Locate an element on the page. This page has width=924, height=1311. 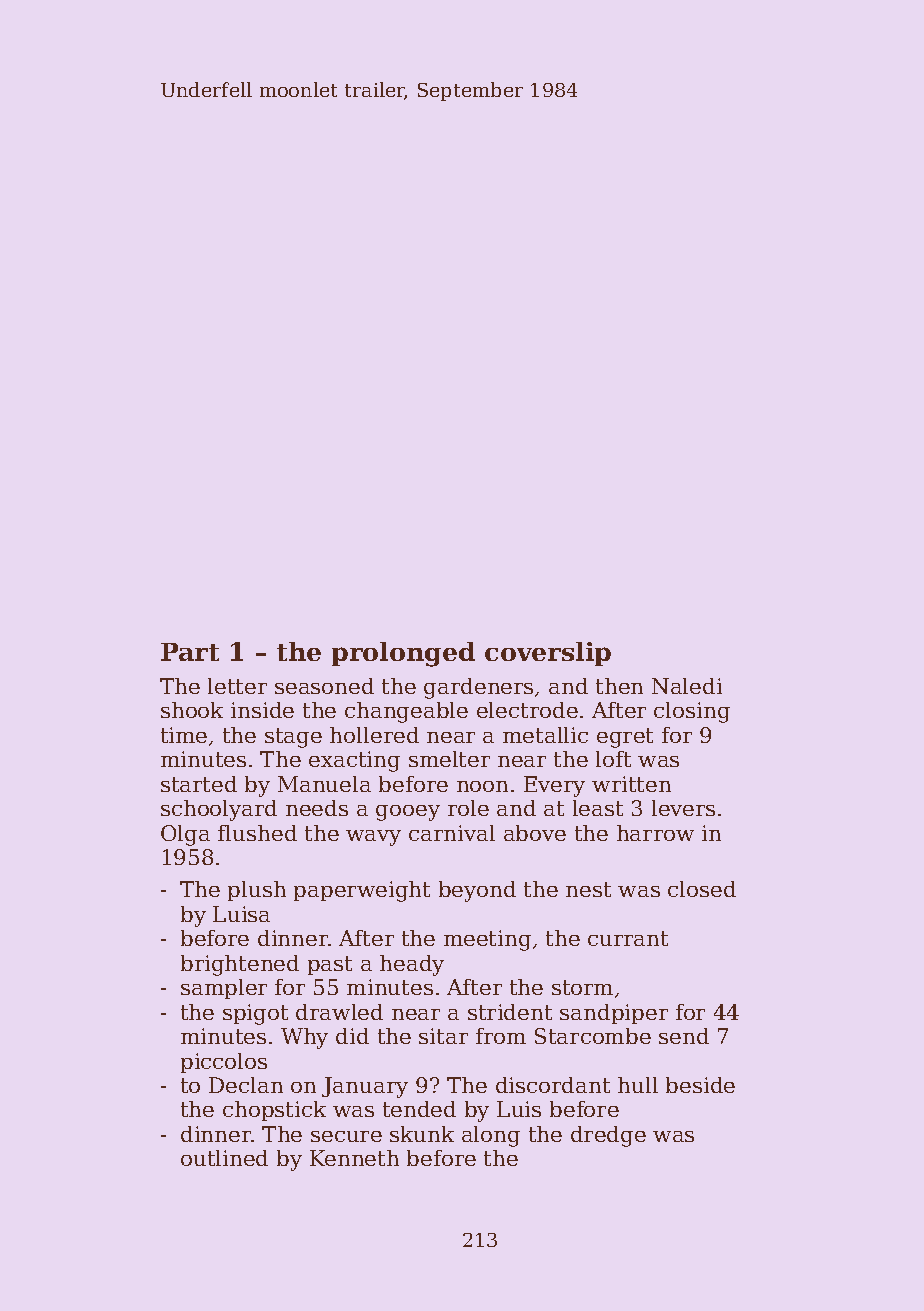
outlined is located at coordinates (224, 1158).
